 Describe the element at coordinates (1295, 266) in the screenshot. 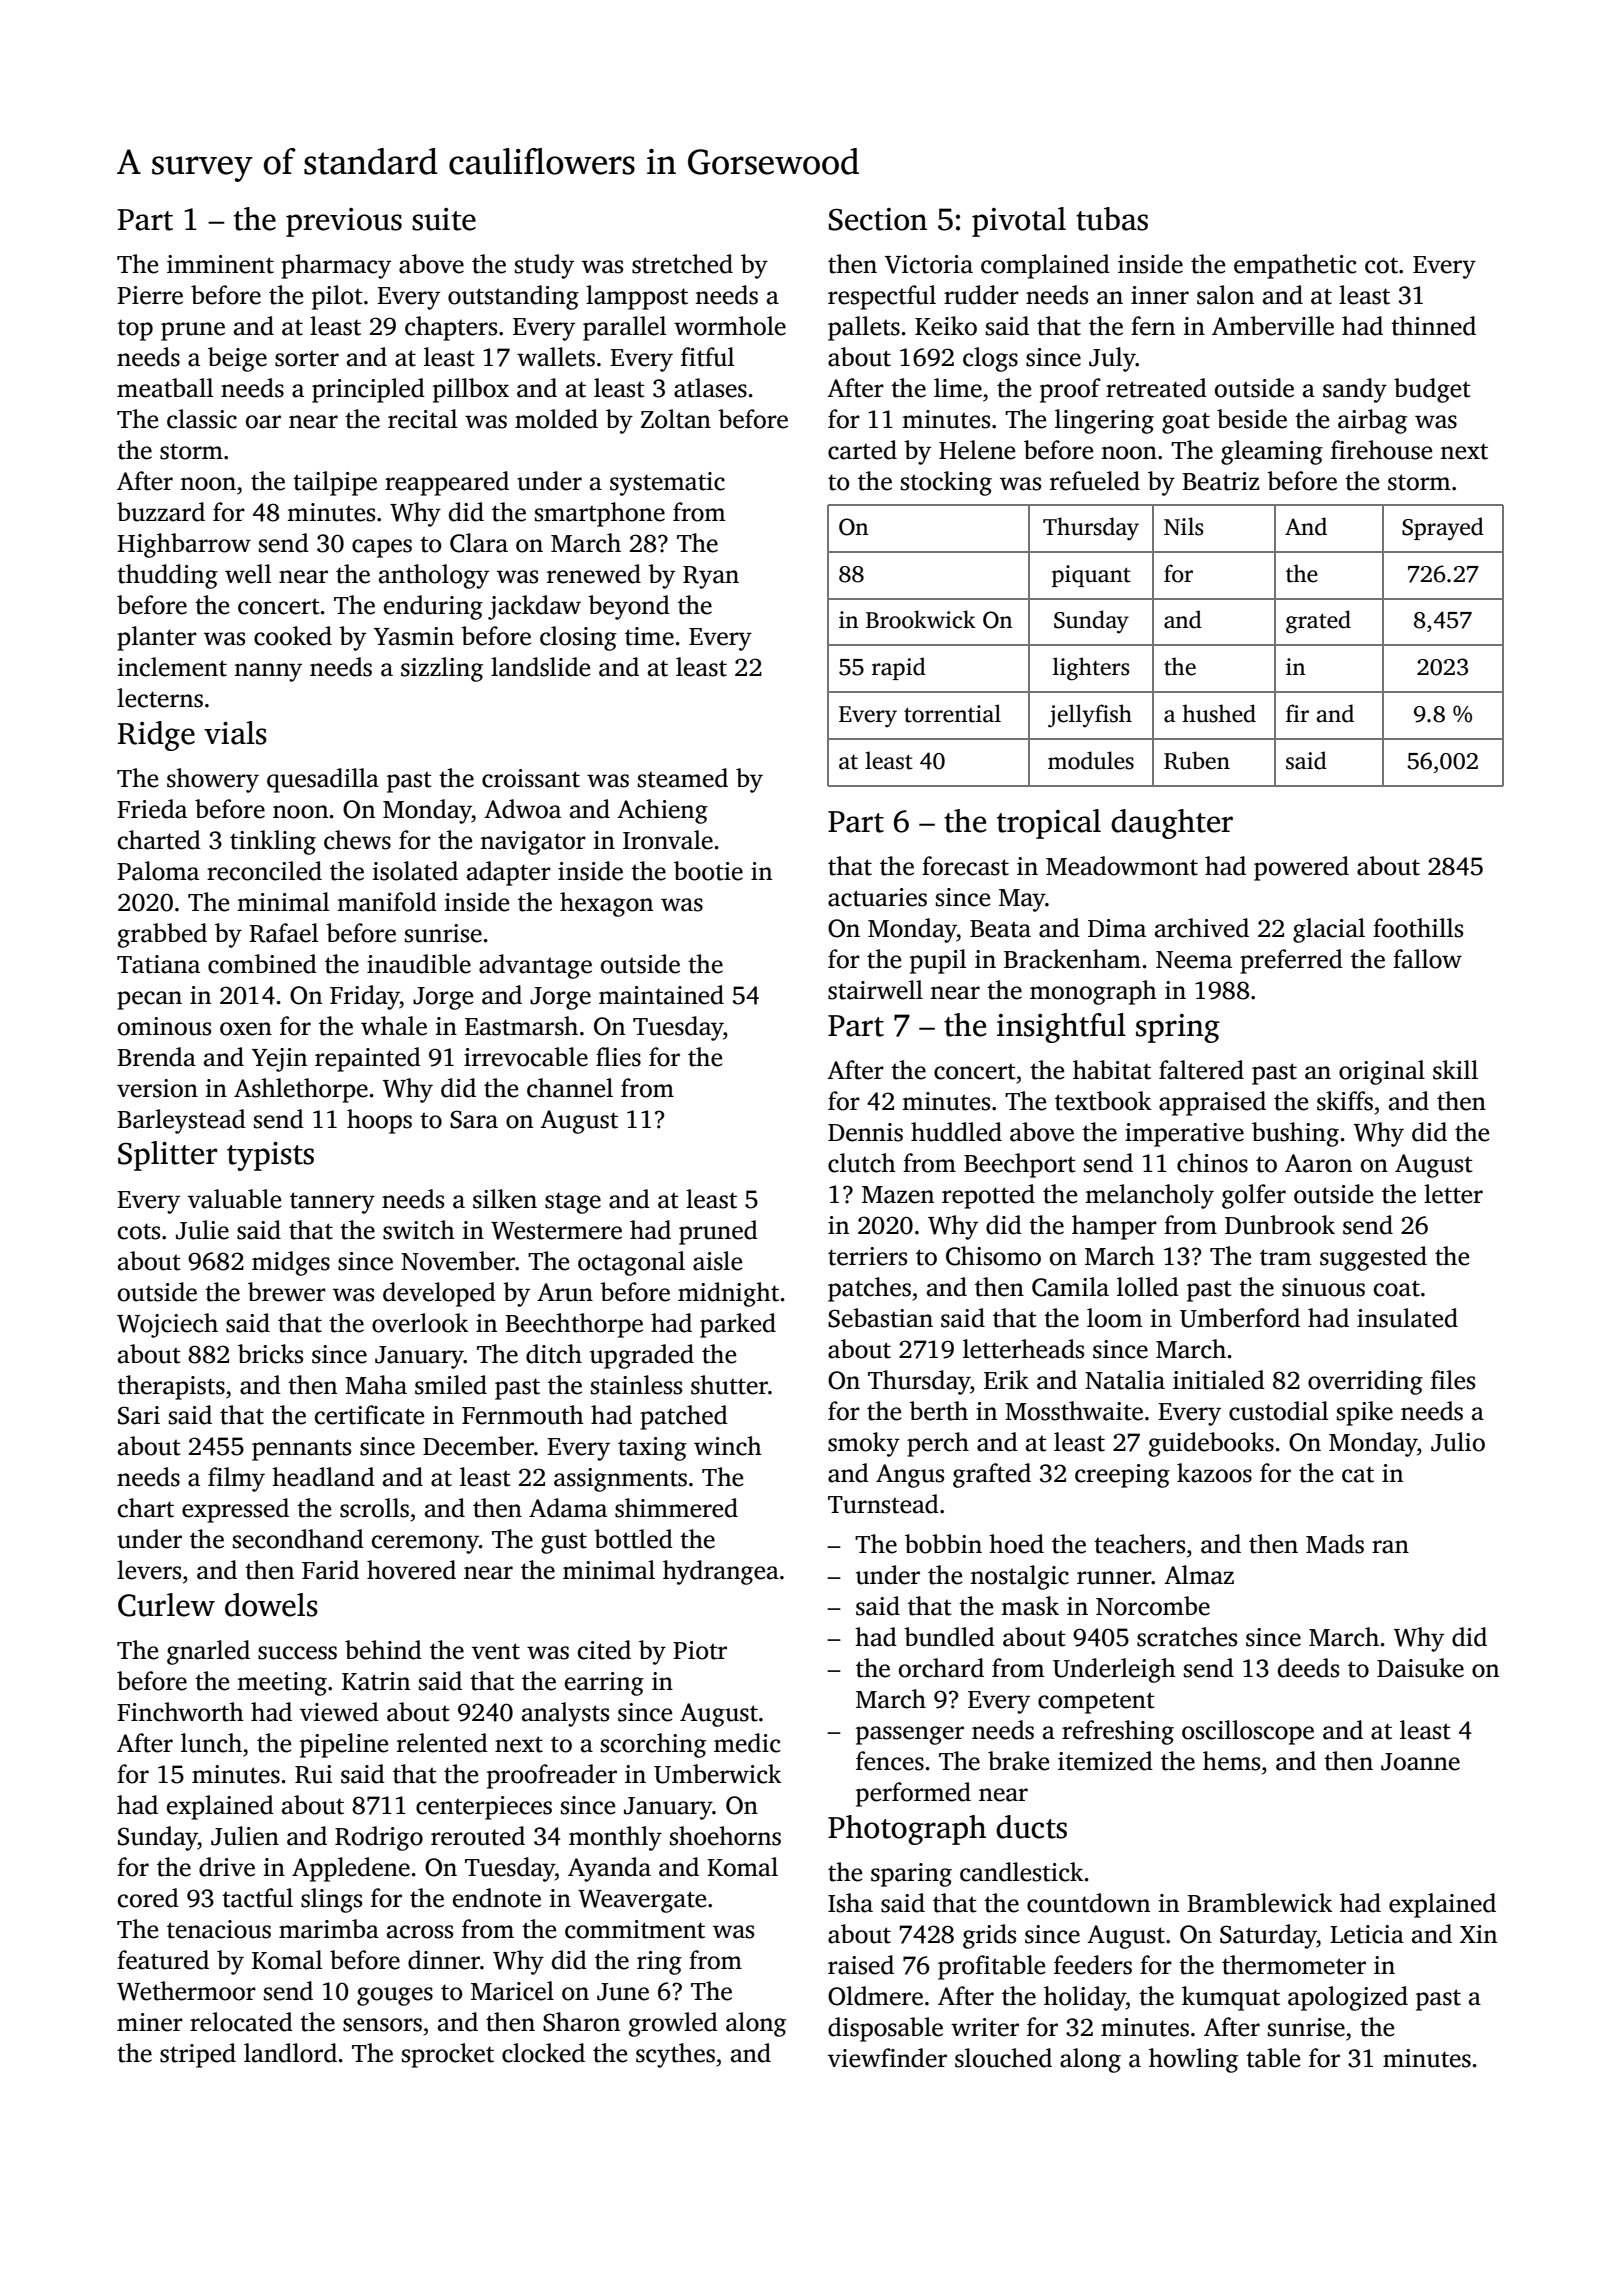

I see `empathetic` at that location.
